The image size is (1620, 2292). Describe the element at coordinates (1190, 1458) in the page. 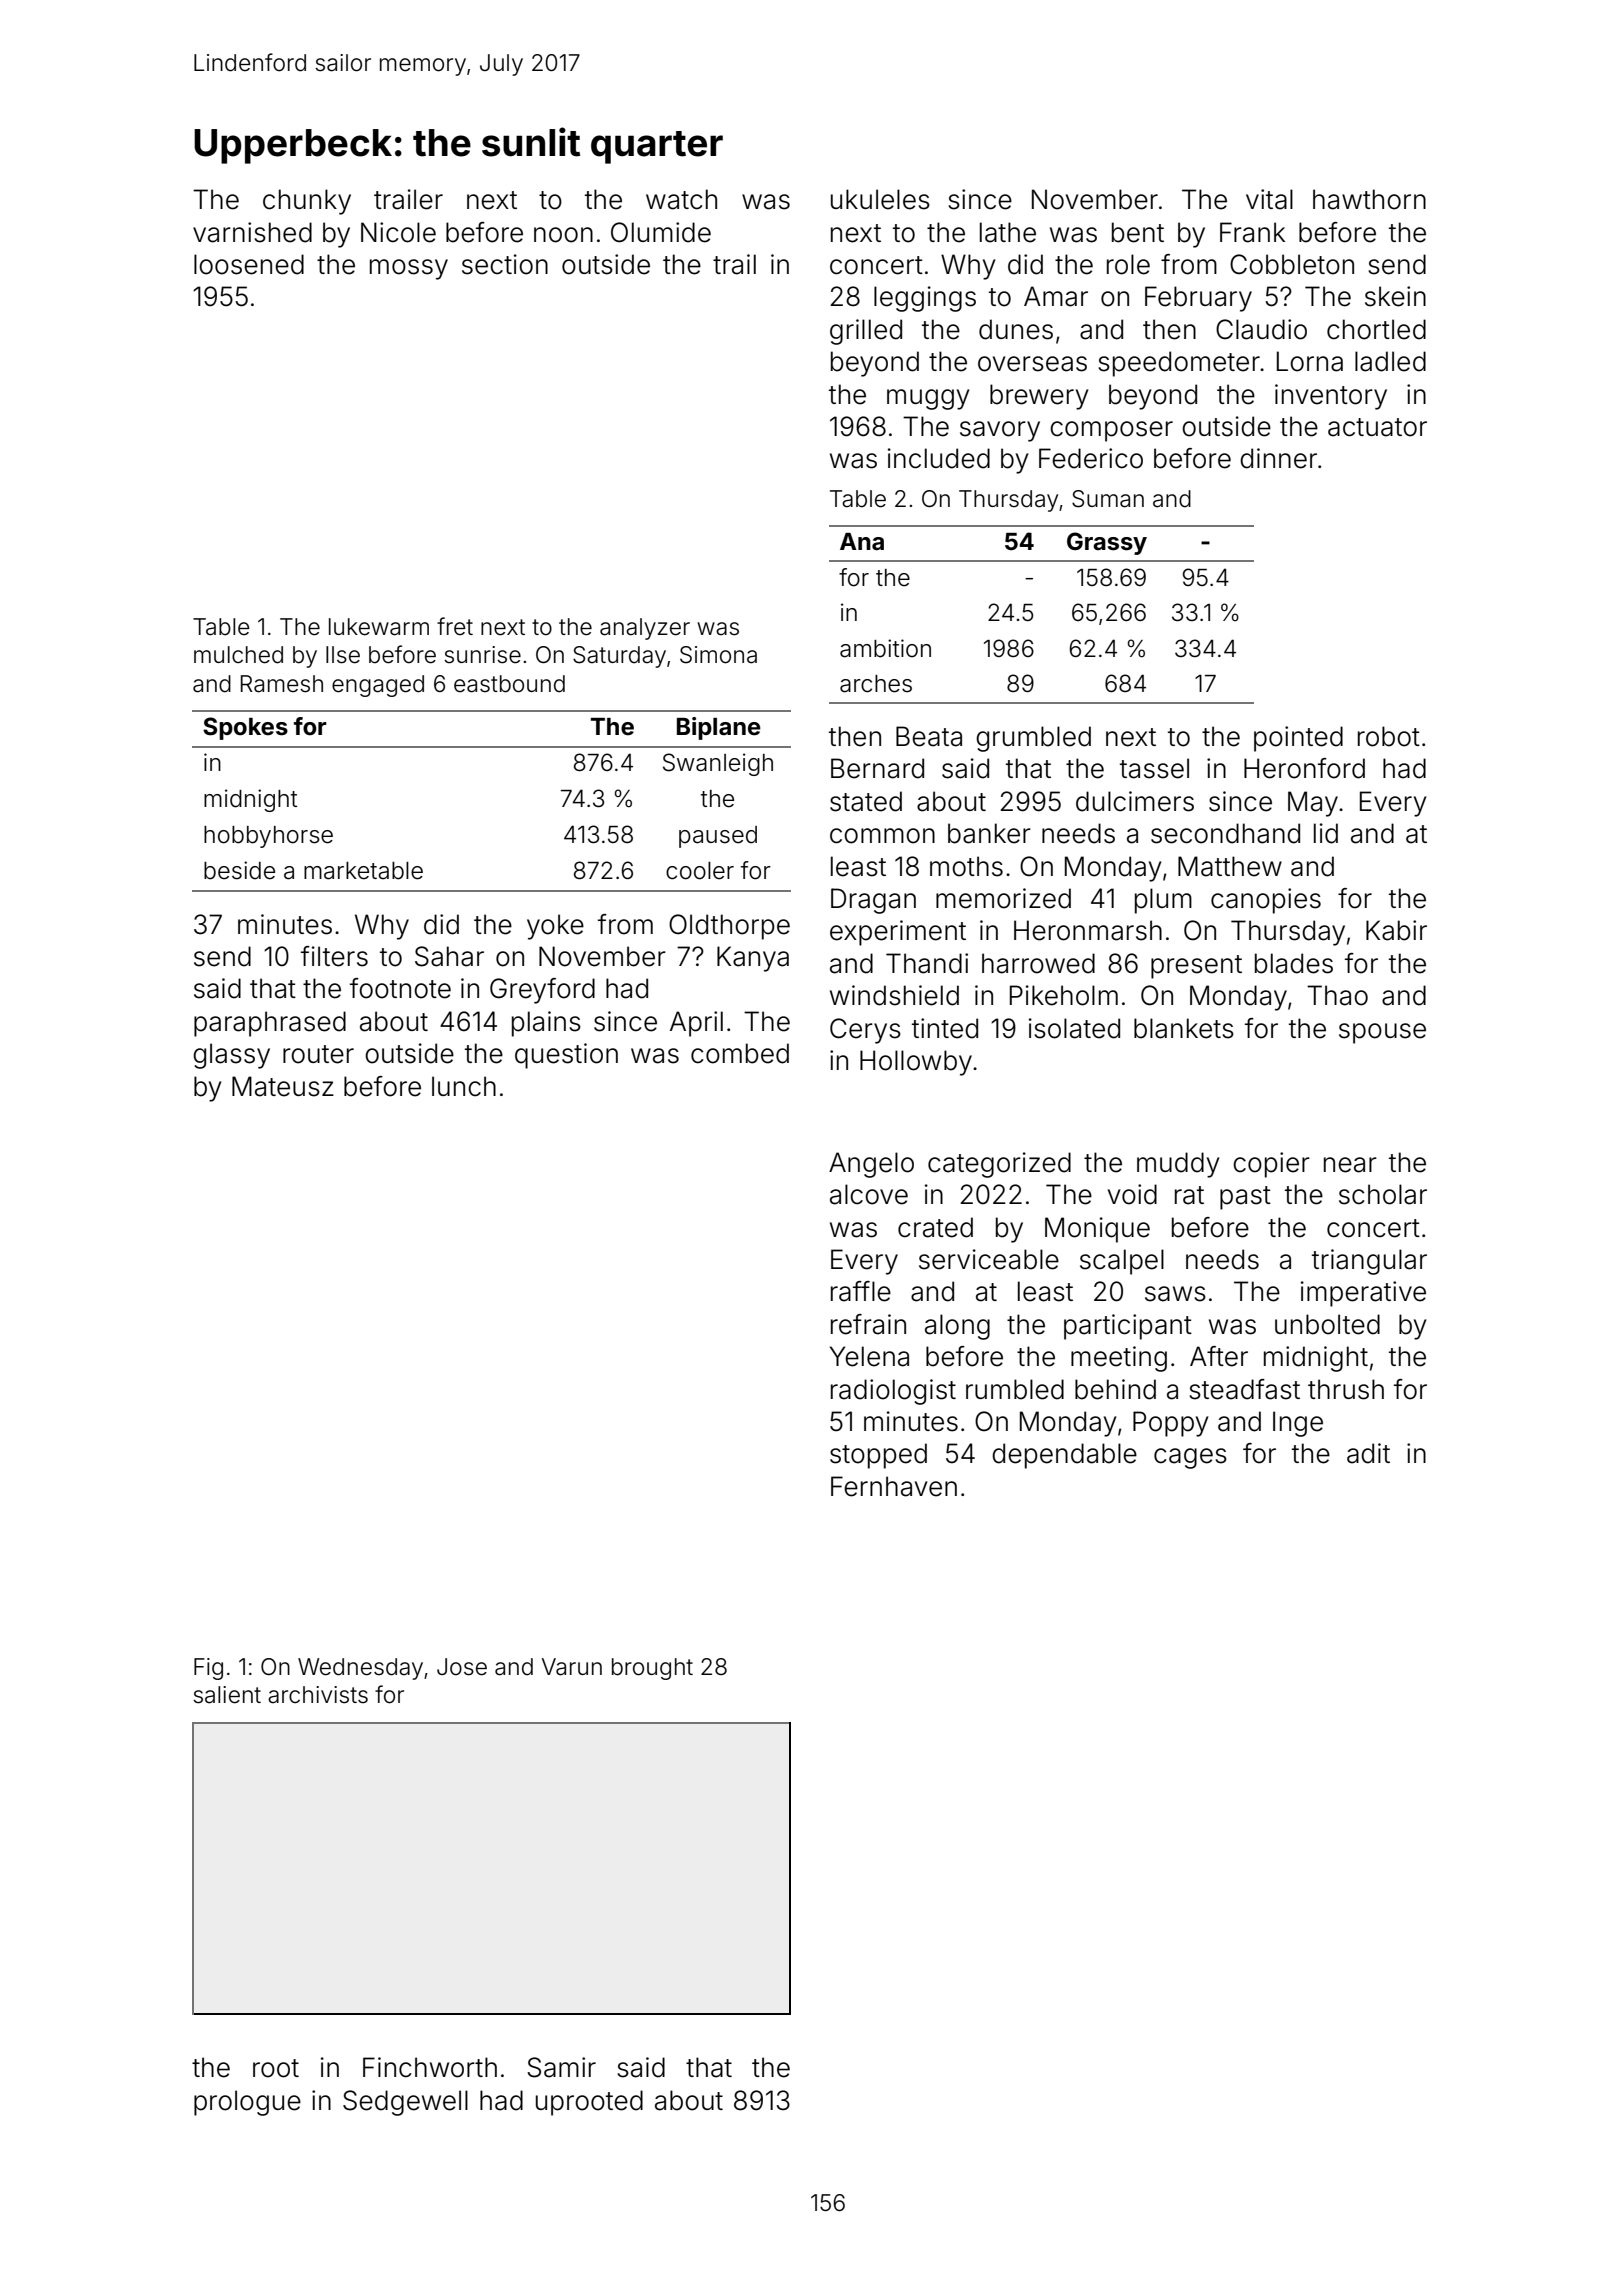

I see `cages` at that location.
